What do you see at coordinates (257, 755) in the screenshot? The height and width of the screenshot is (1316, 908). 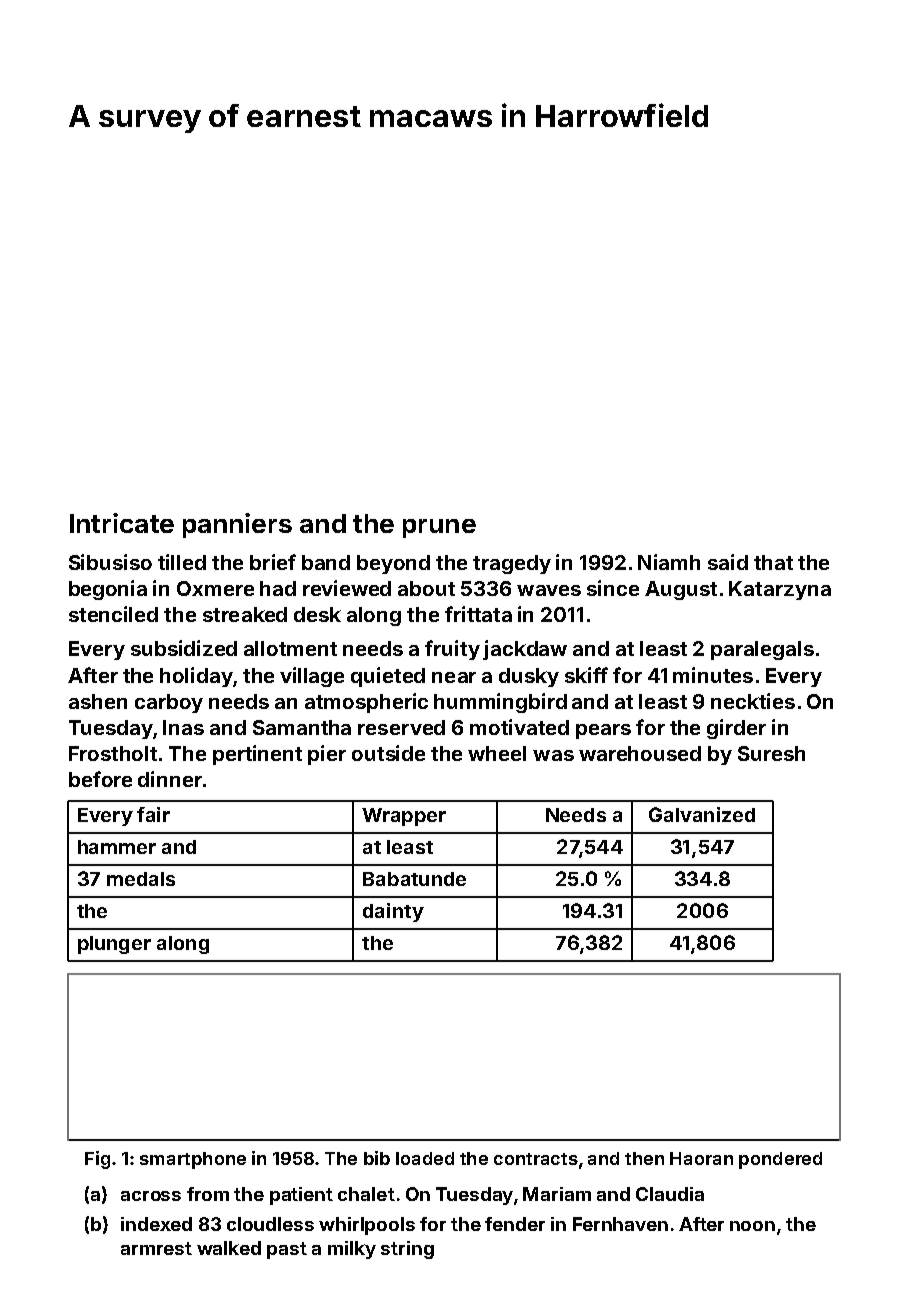 I see `pertinent` at bounding box center [257, 755].
